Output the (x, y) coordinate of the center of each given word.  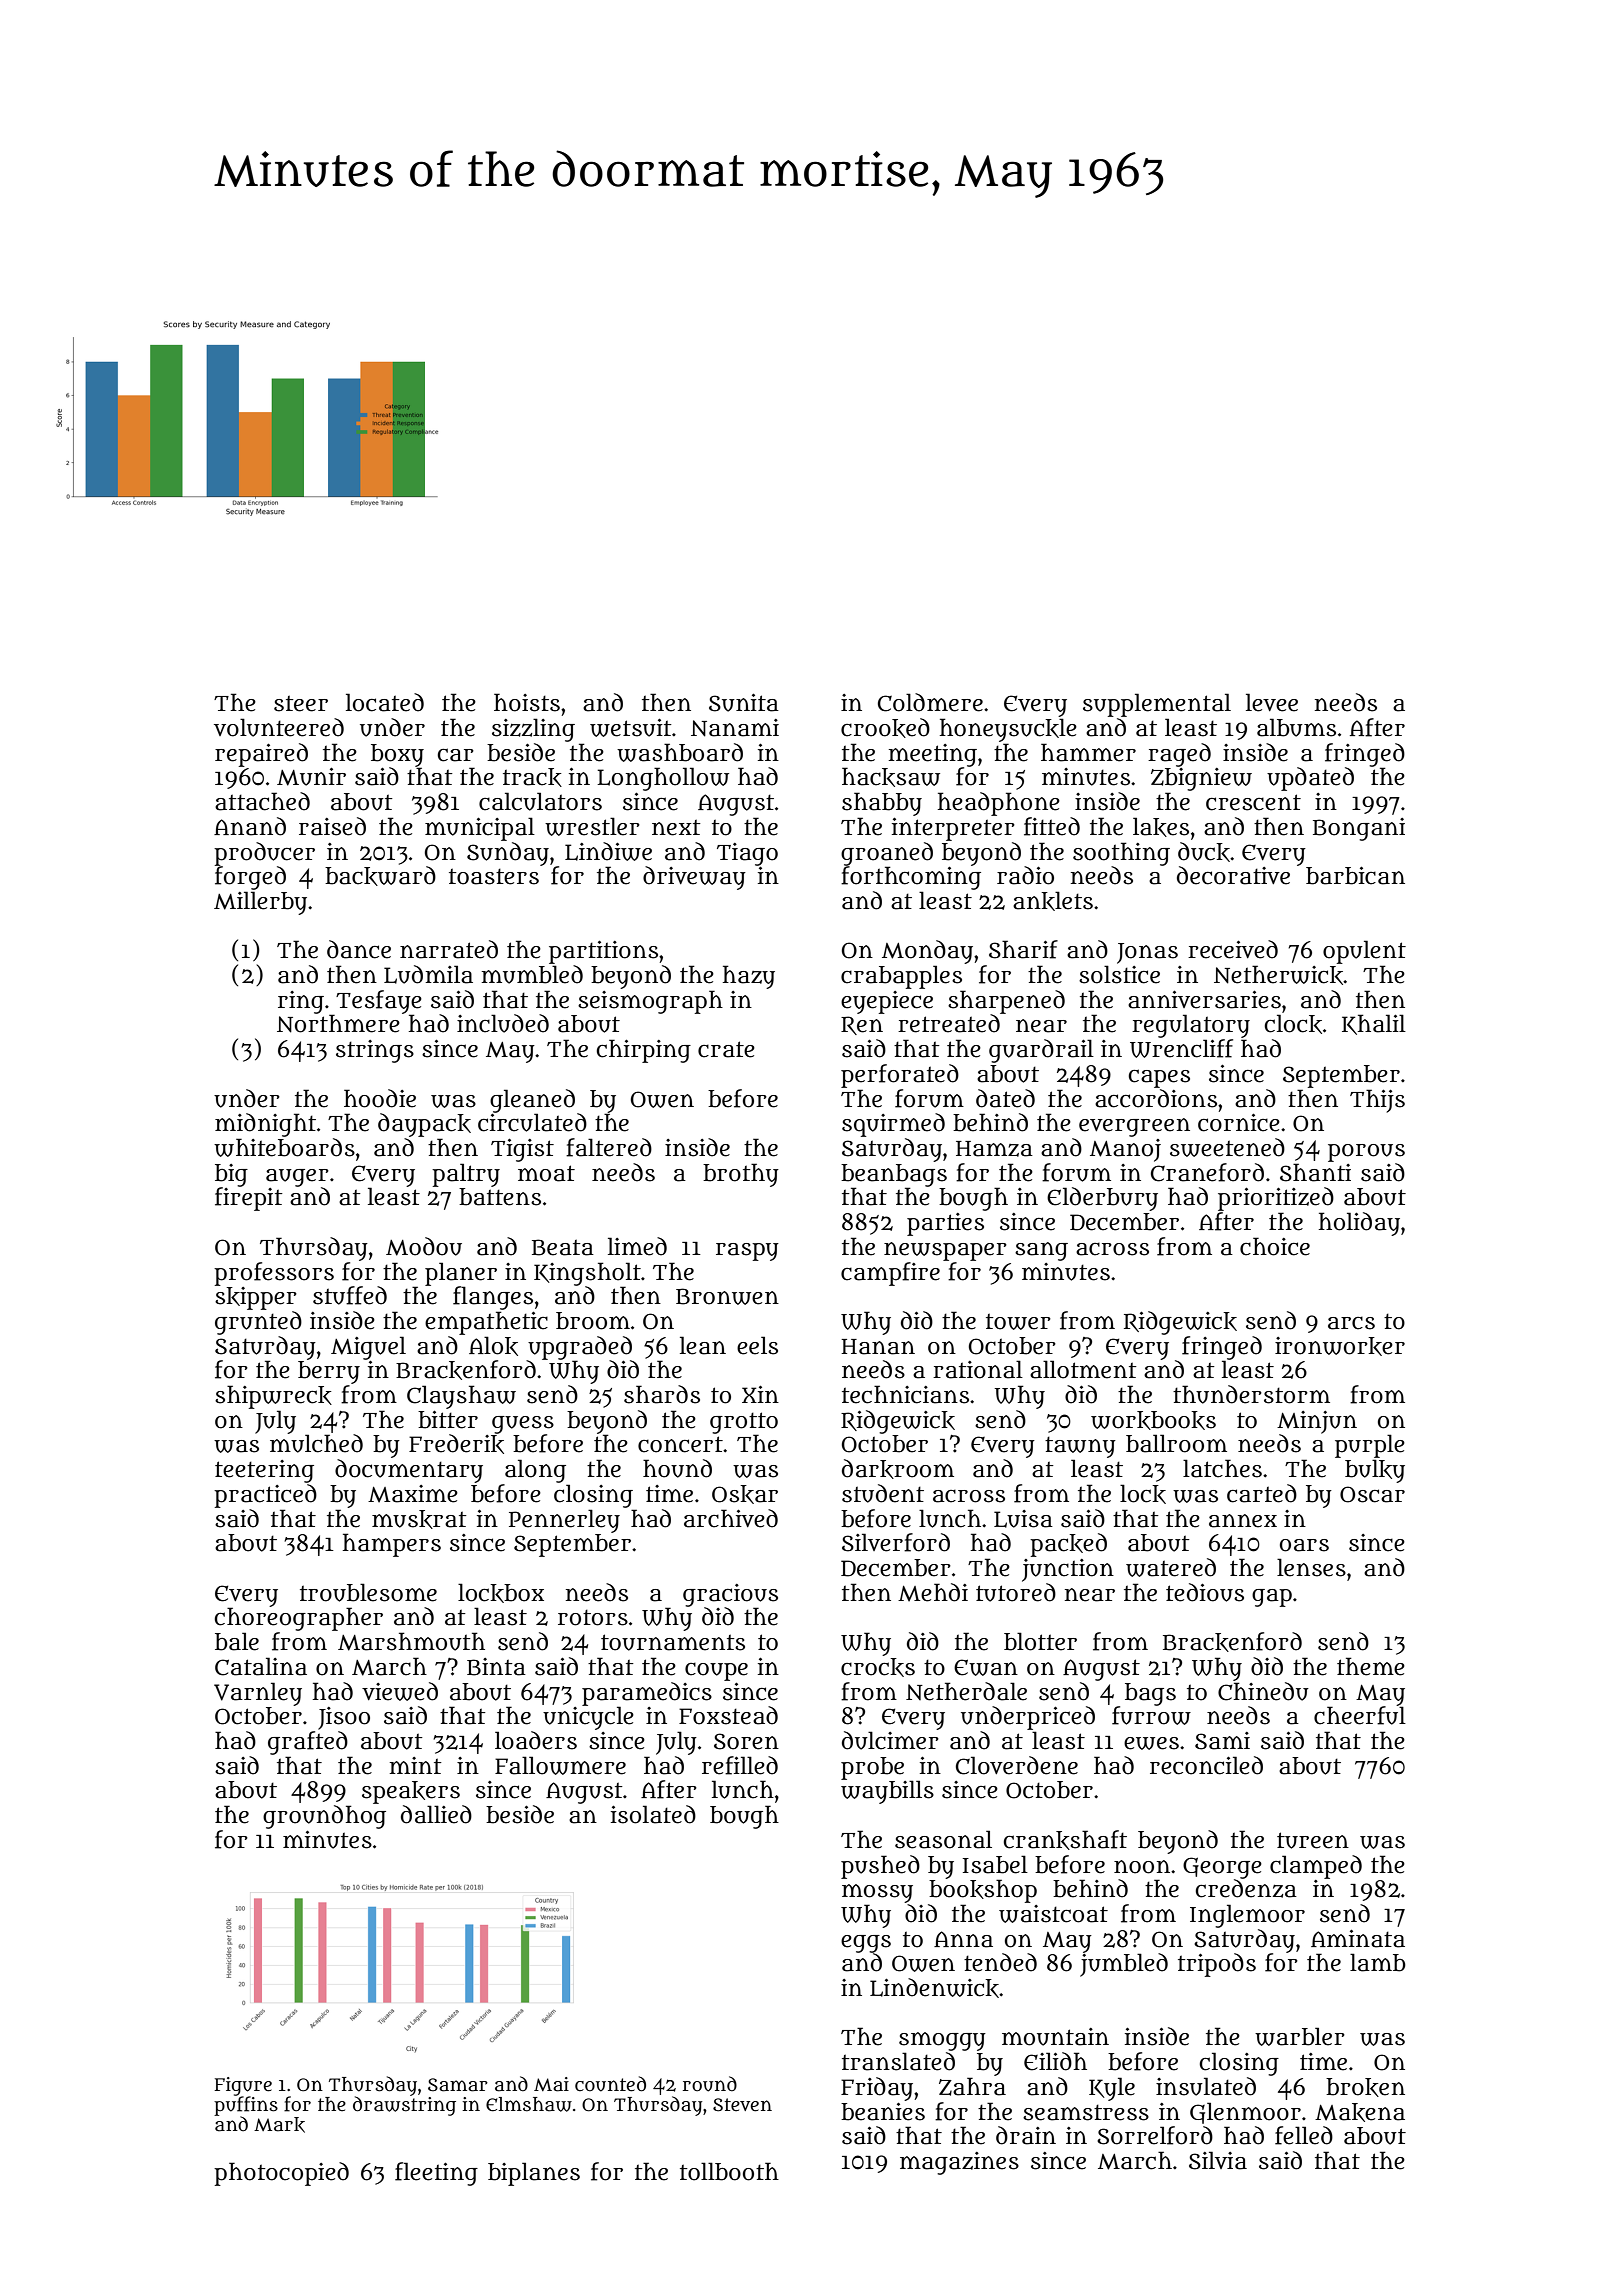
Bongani (1359, 829)
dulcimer (890, 1740)
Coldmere (930, 702)
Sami (1222, 1741)
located (385, 702)
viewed (400, 1691)
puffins (246, 2106)
